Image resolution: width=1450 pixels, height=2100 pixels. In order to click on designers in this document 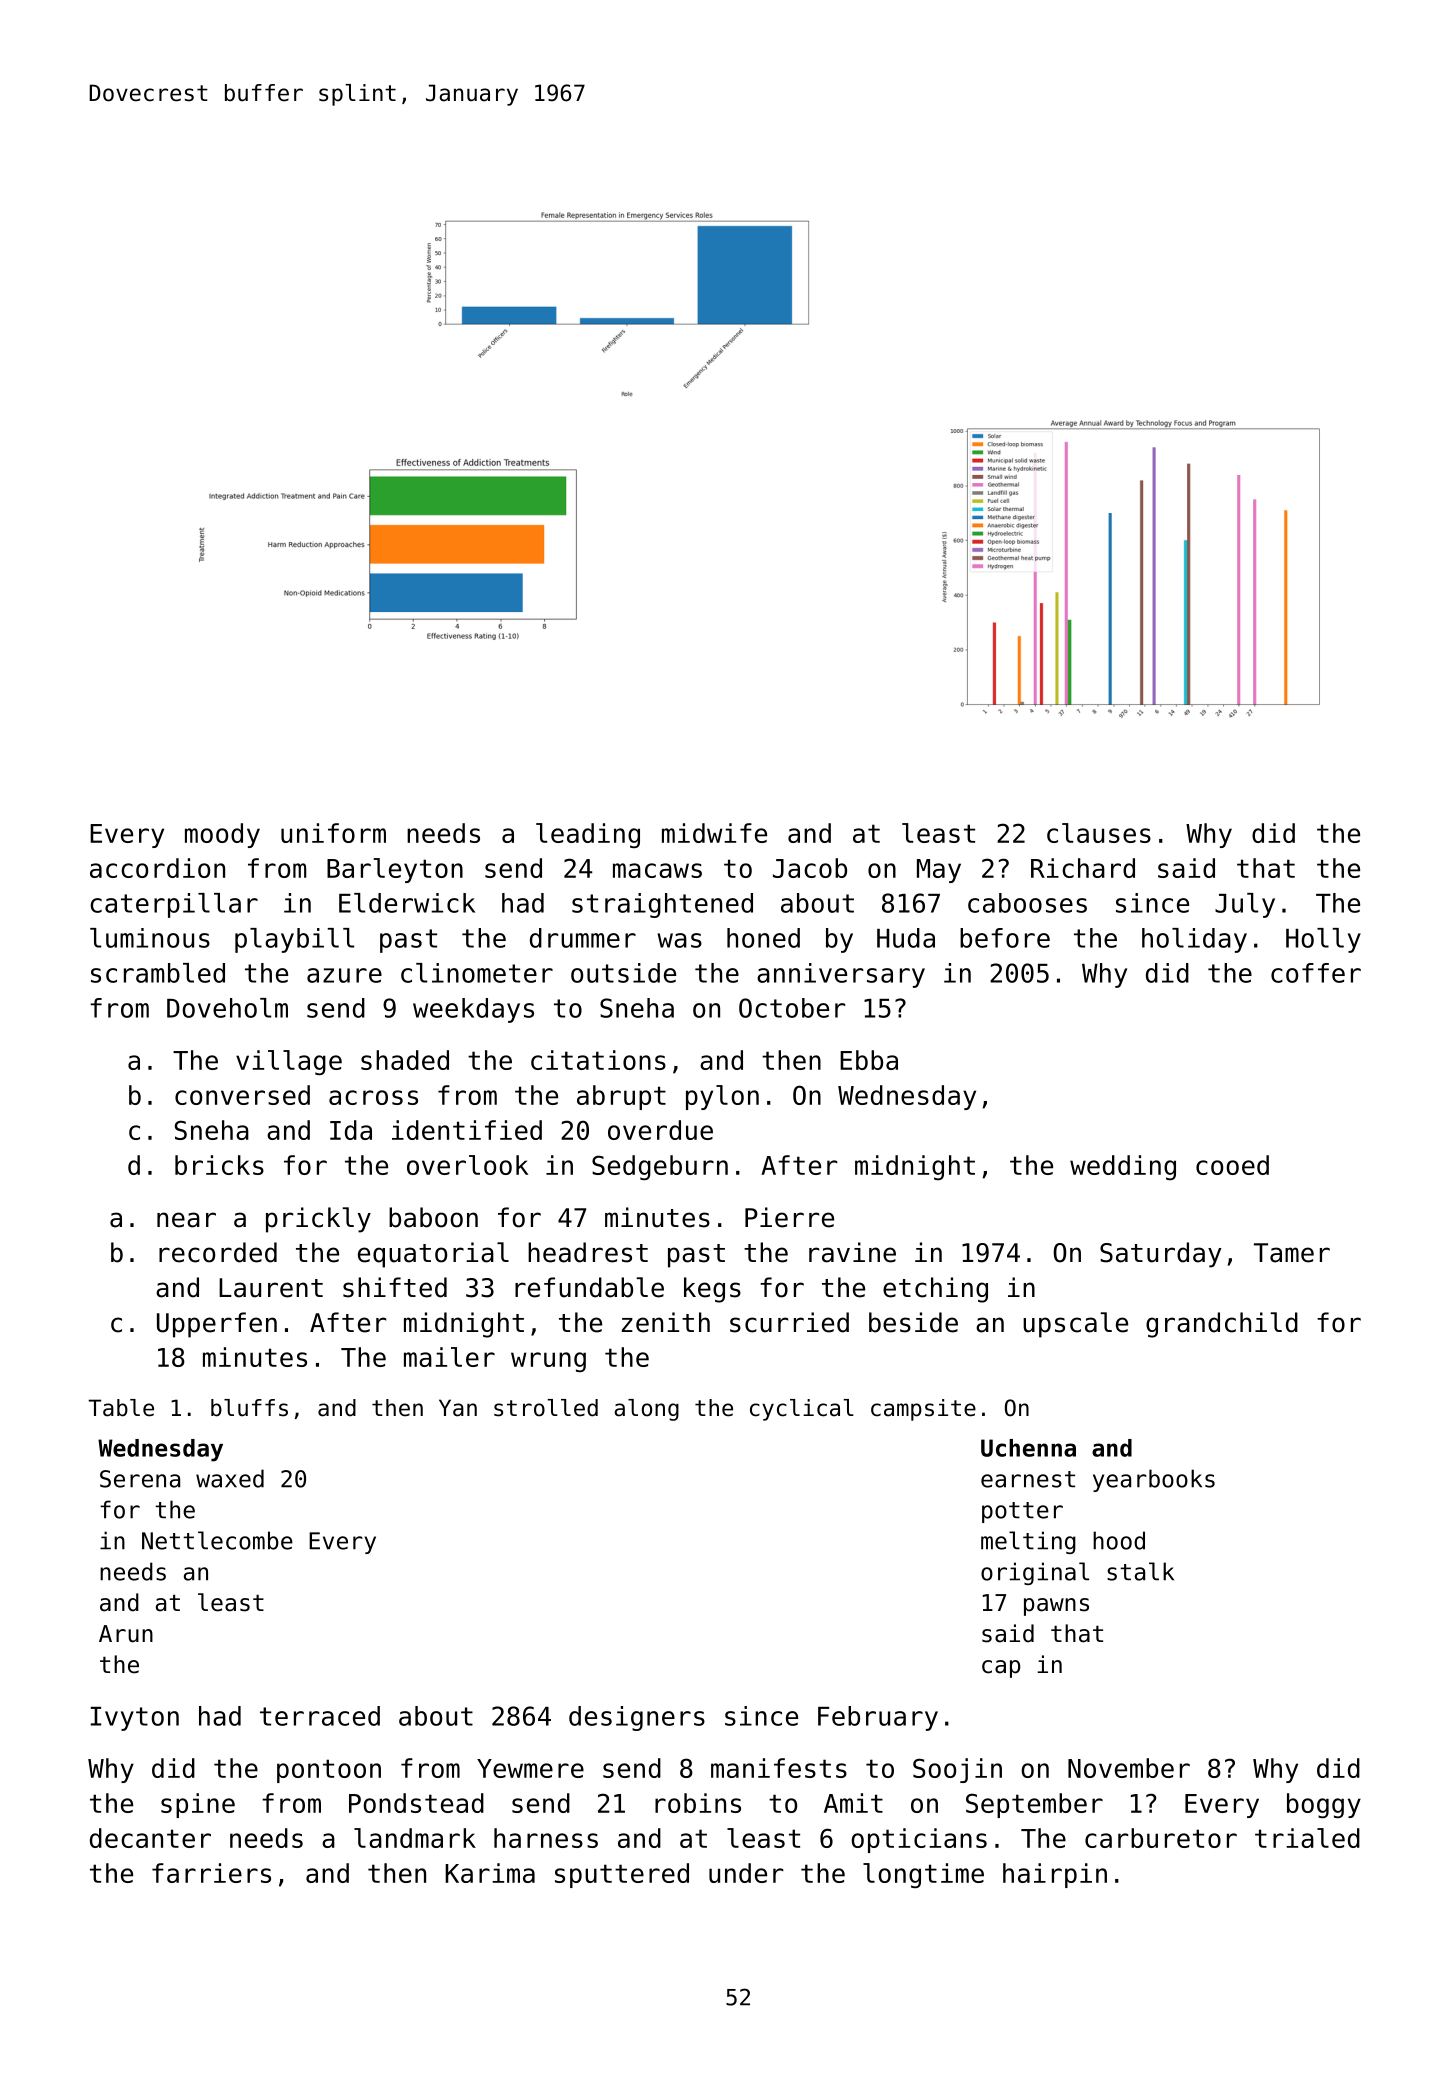, I will do `click(637, 1718)`.
